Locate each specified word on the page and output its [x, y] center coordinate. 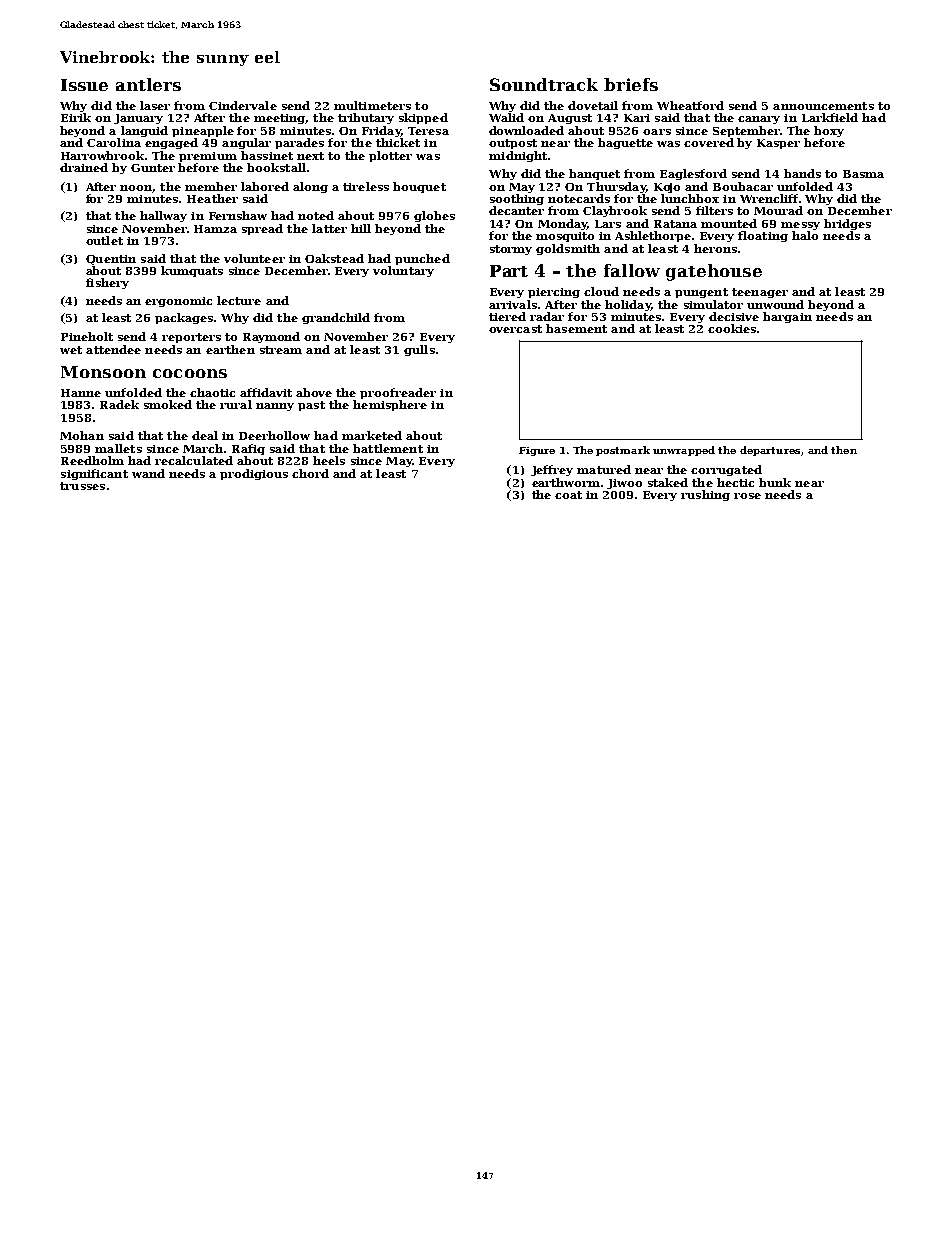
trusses [82, 486]
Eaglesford [693, 174]
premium [208, 157]
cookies [732, 328]
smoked [168, 404]
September [746, 131]
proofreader [398, 393]
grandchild [336, 318]
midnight [518, 156]
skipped [423, 118]
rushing [705, 495]
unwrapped [684, 451]
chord [310, 473]
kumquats [192, 271]
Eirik [76, 117]
